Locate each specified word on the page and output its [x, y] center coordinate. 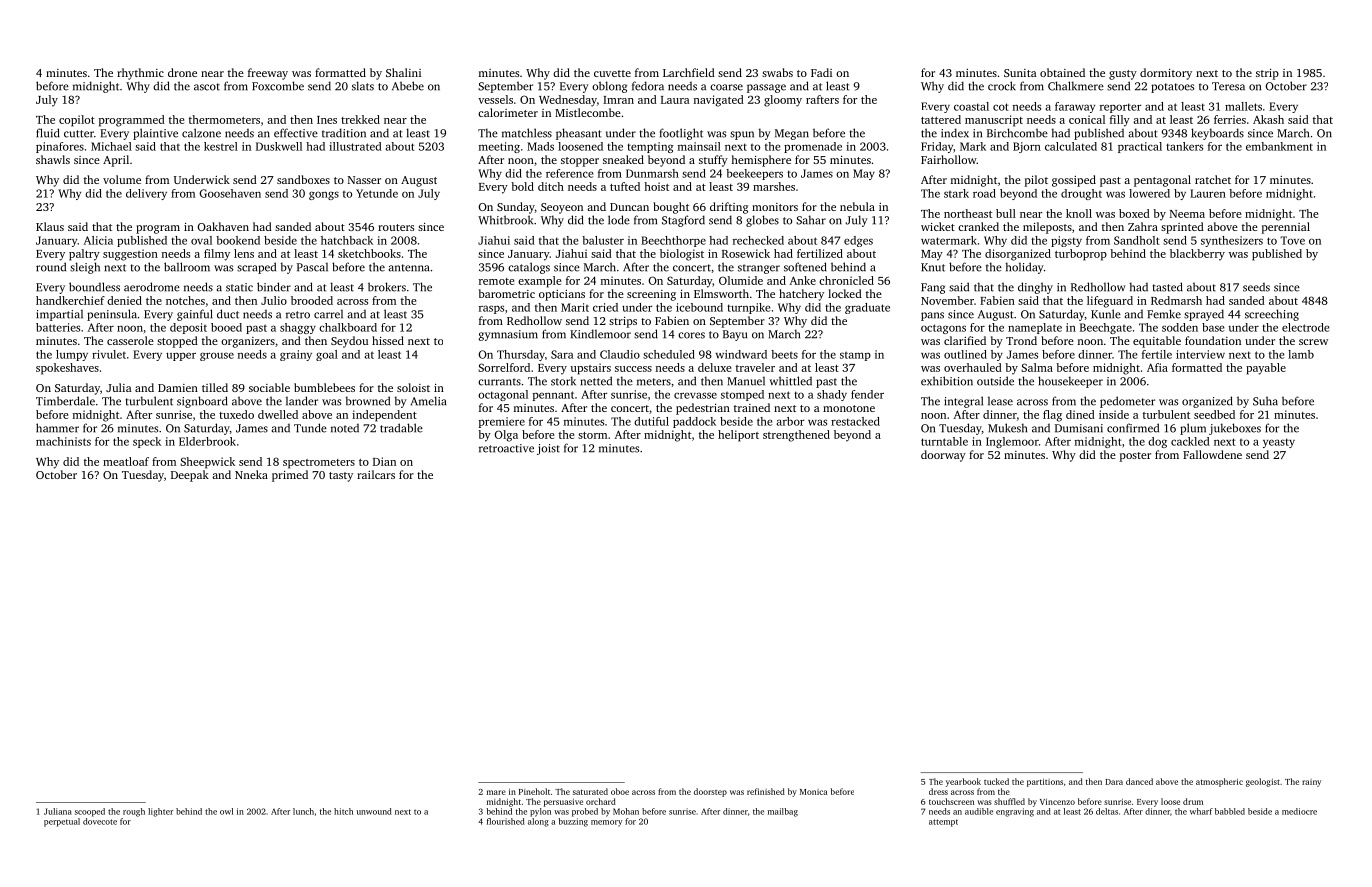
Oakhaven [223, 226]
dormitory [1166, 74]
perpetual [62, 822]
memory [606, 823]
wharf [1201, 811]
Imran [618, 100]
